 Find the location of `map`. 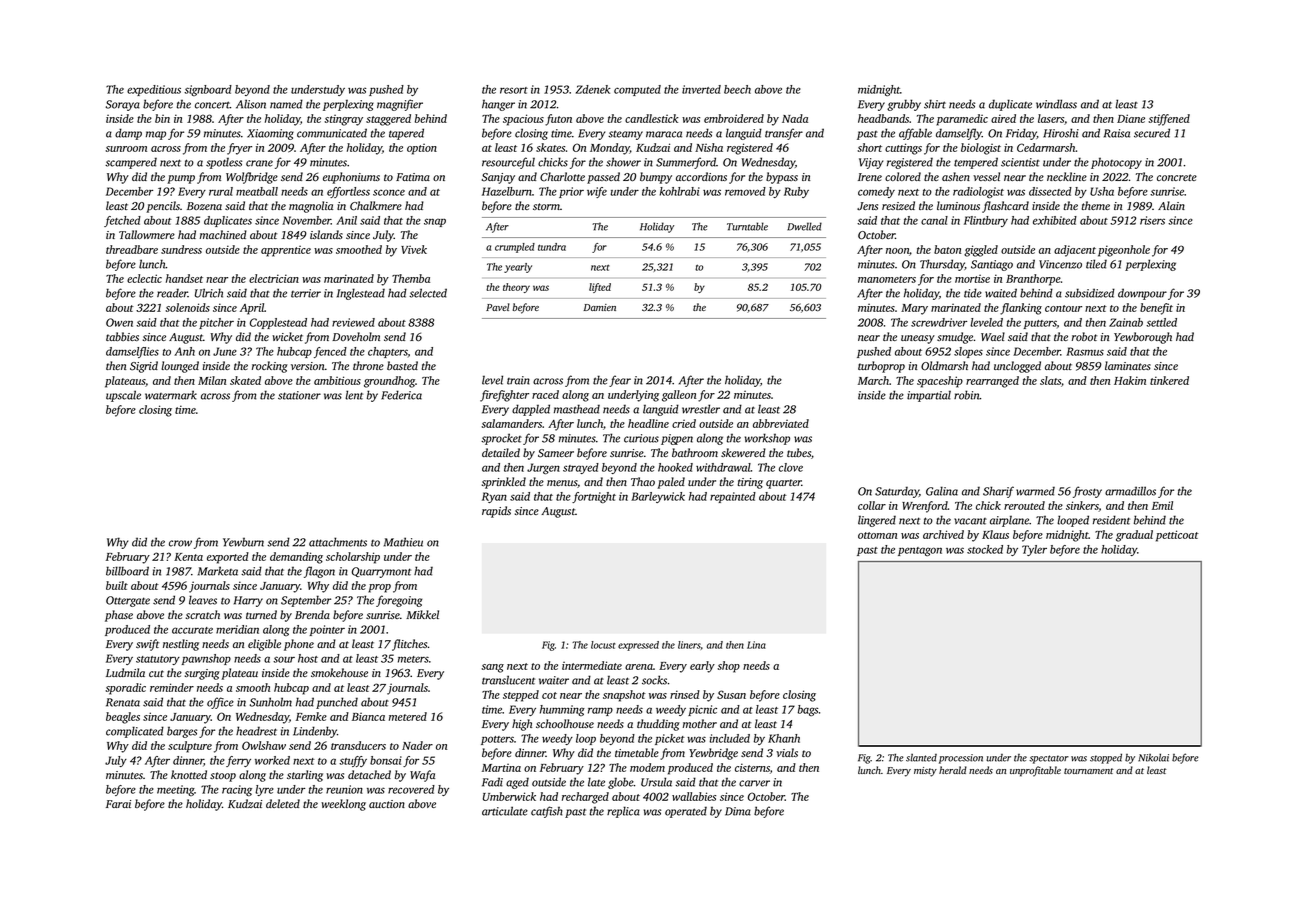

map is located at coordinates (156, 135).
